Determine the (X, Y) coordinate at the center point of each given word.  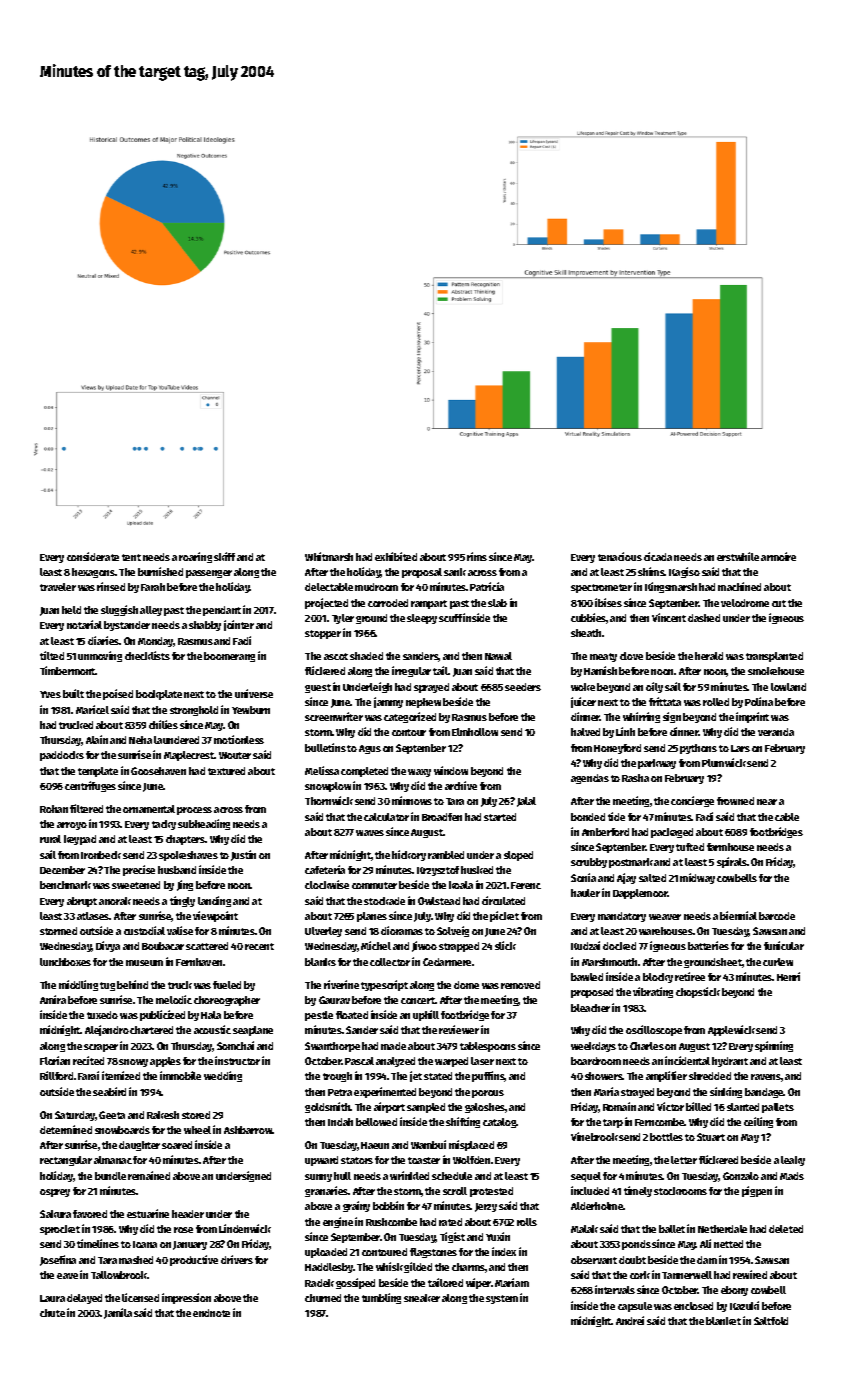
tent (131, 557)
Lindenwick (245, 1228)
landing (214, 901)
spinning (774, 1046)
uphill (426, 1015)
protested (491, 1192)
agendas (590, 779)
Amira (53, 999)
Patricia (487, 586)
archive (461, 785)
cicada (658, 556)
